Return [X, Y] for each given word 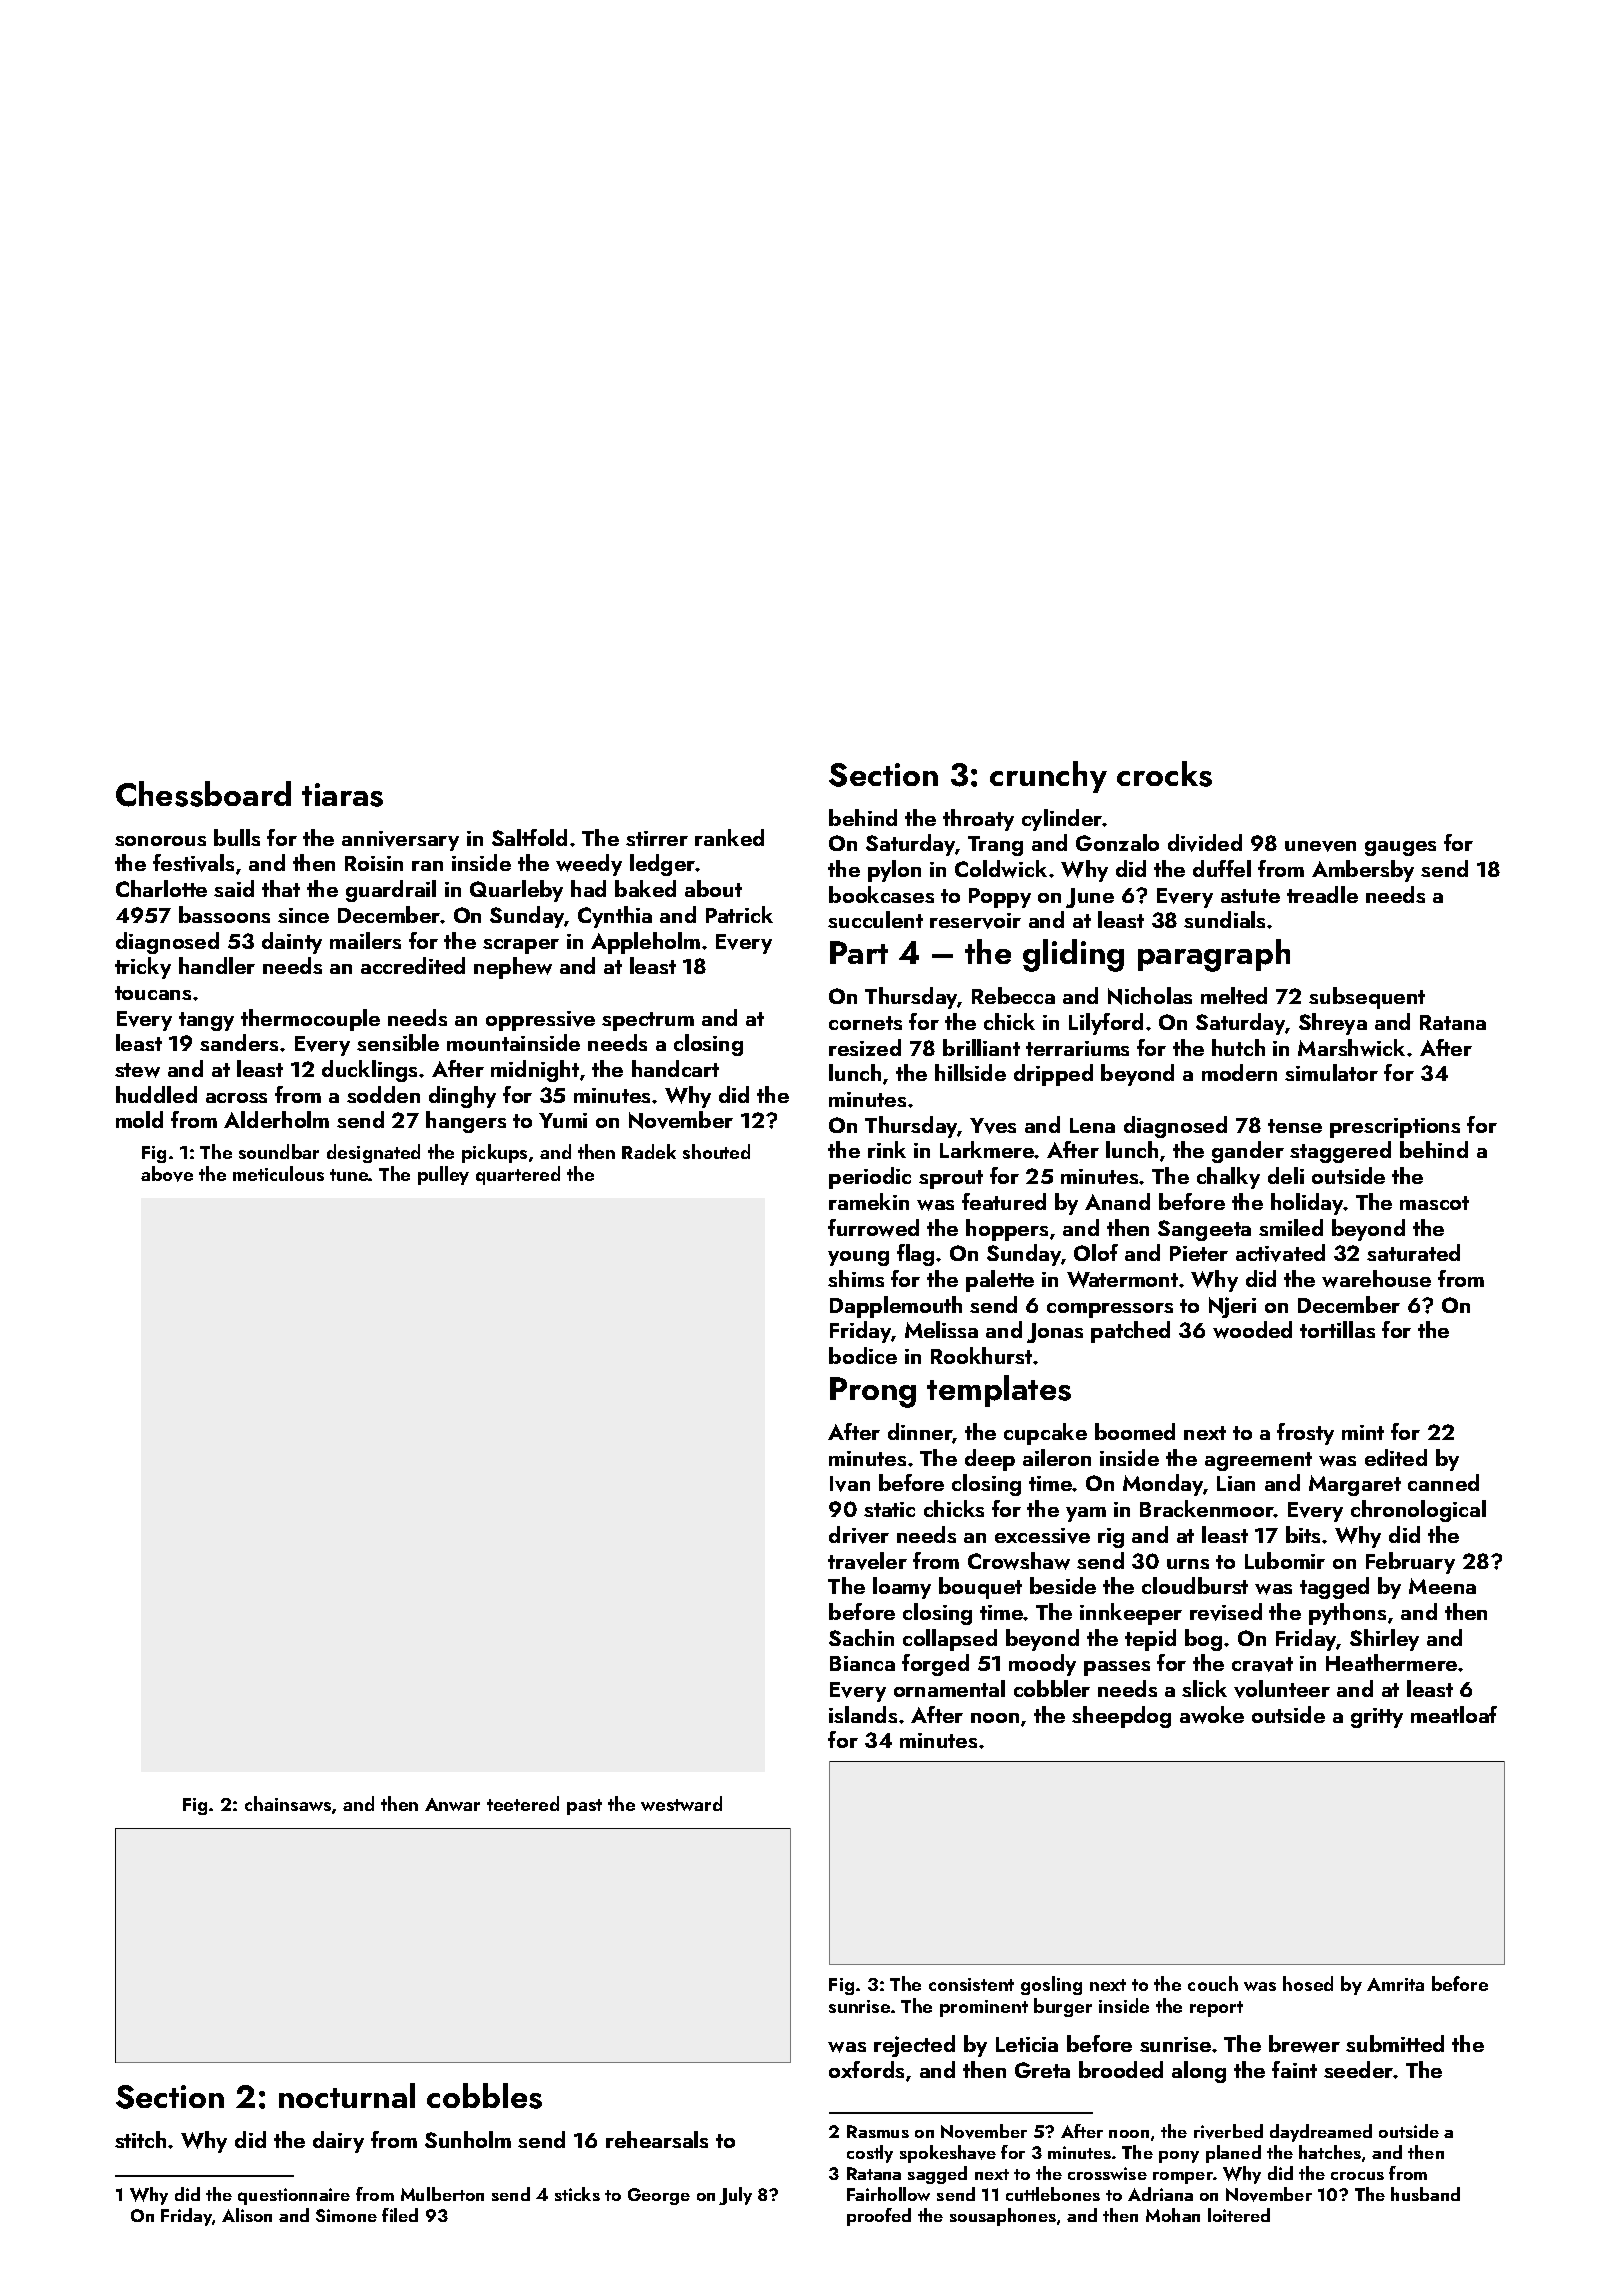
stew [137, 1070]
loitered [1239, 2215]
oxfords [866, 2069]
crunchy [1048, 777]
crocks [1164, 774]
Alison [247, 2215]
